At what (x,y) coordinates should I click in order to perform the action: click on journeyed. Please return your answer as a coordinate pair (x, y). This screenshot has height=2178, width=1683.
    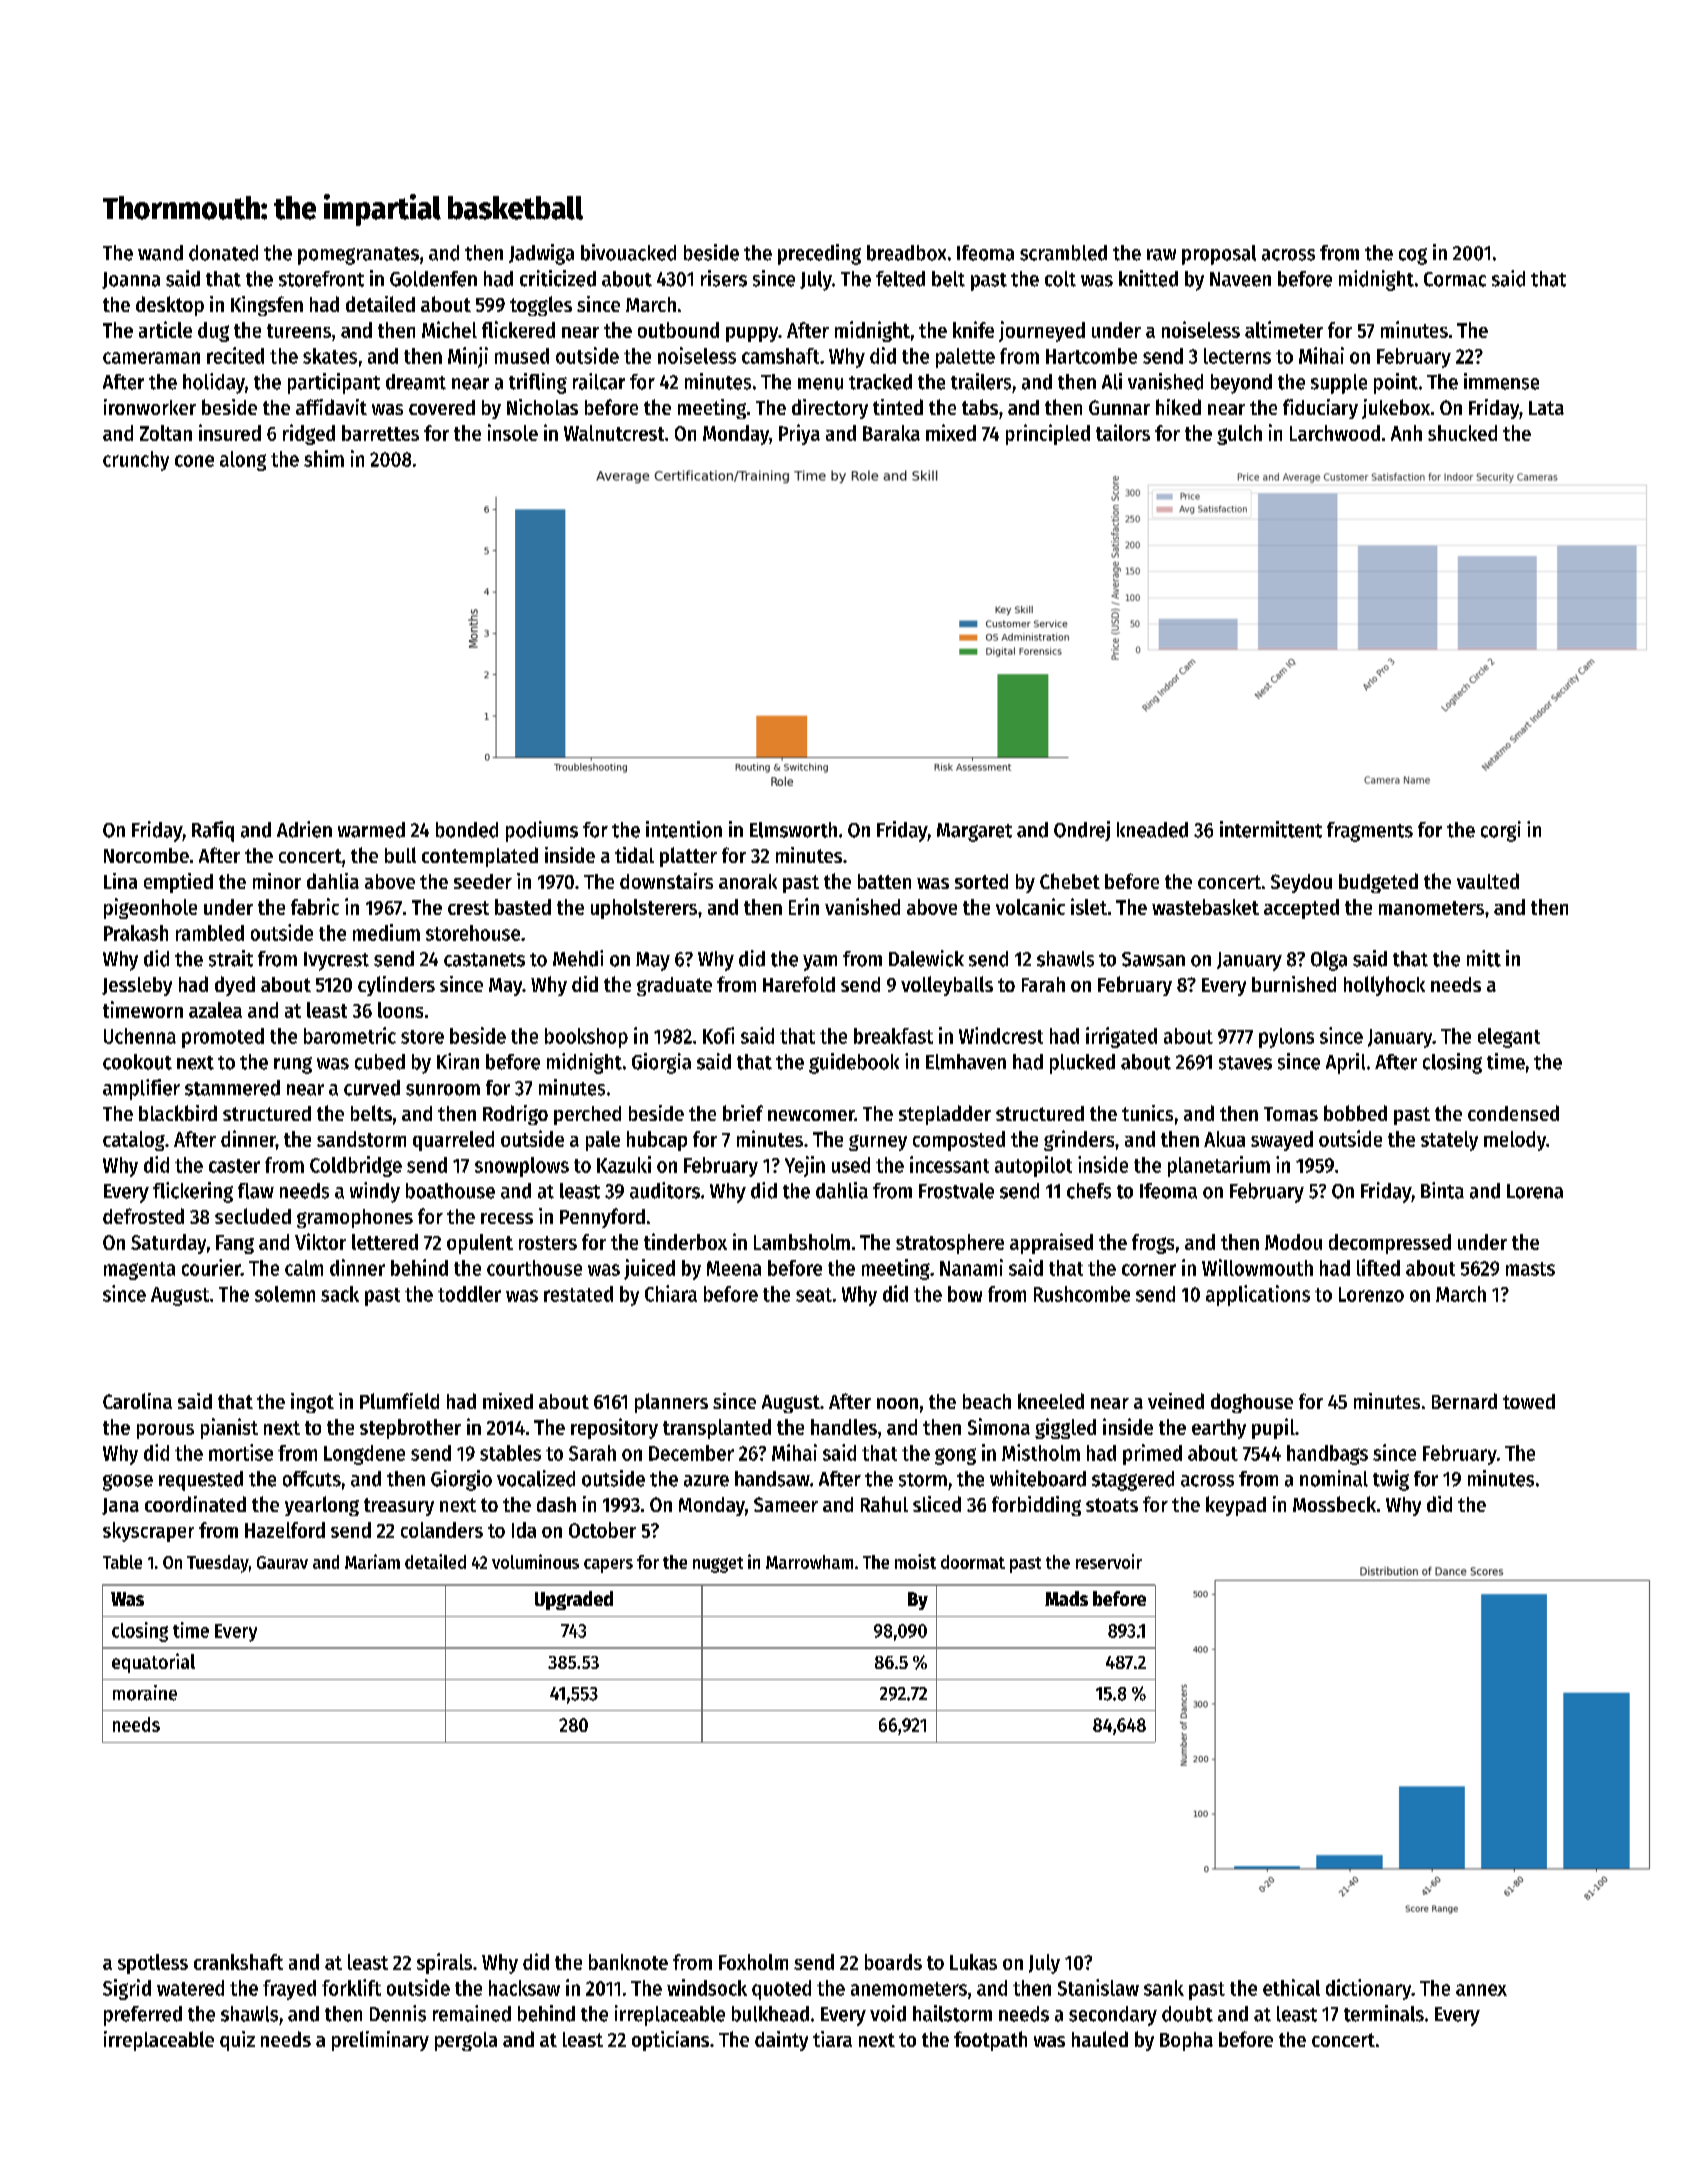
    Looking at the image, I should click on (1042, 331).
